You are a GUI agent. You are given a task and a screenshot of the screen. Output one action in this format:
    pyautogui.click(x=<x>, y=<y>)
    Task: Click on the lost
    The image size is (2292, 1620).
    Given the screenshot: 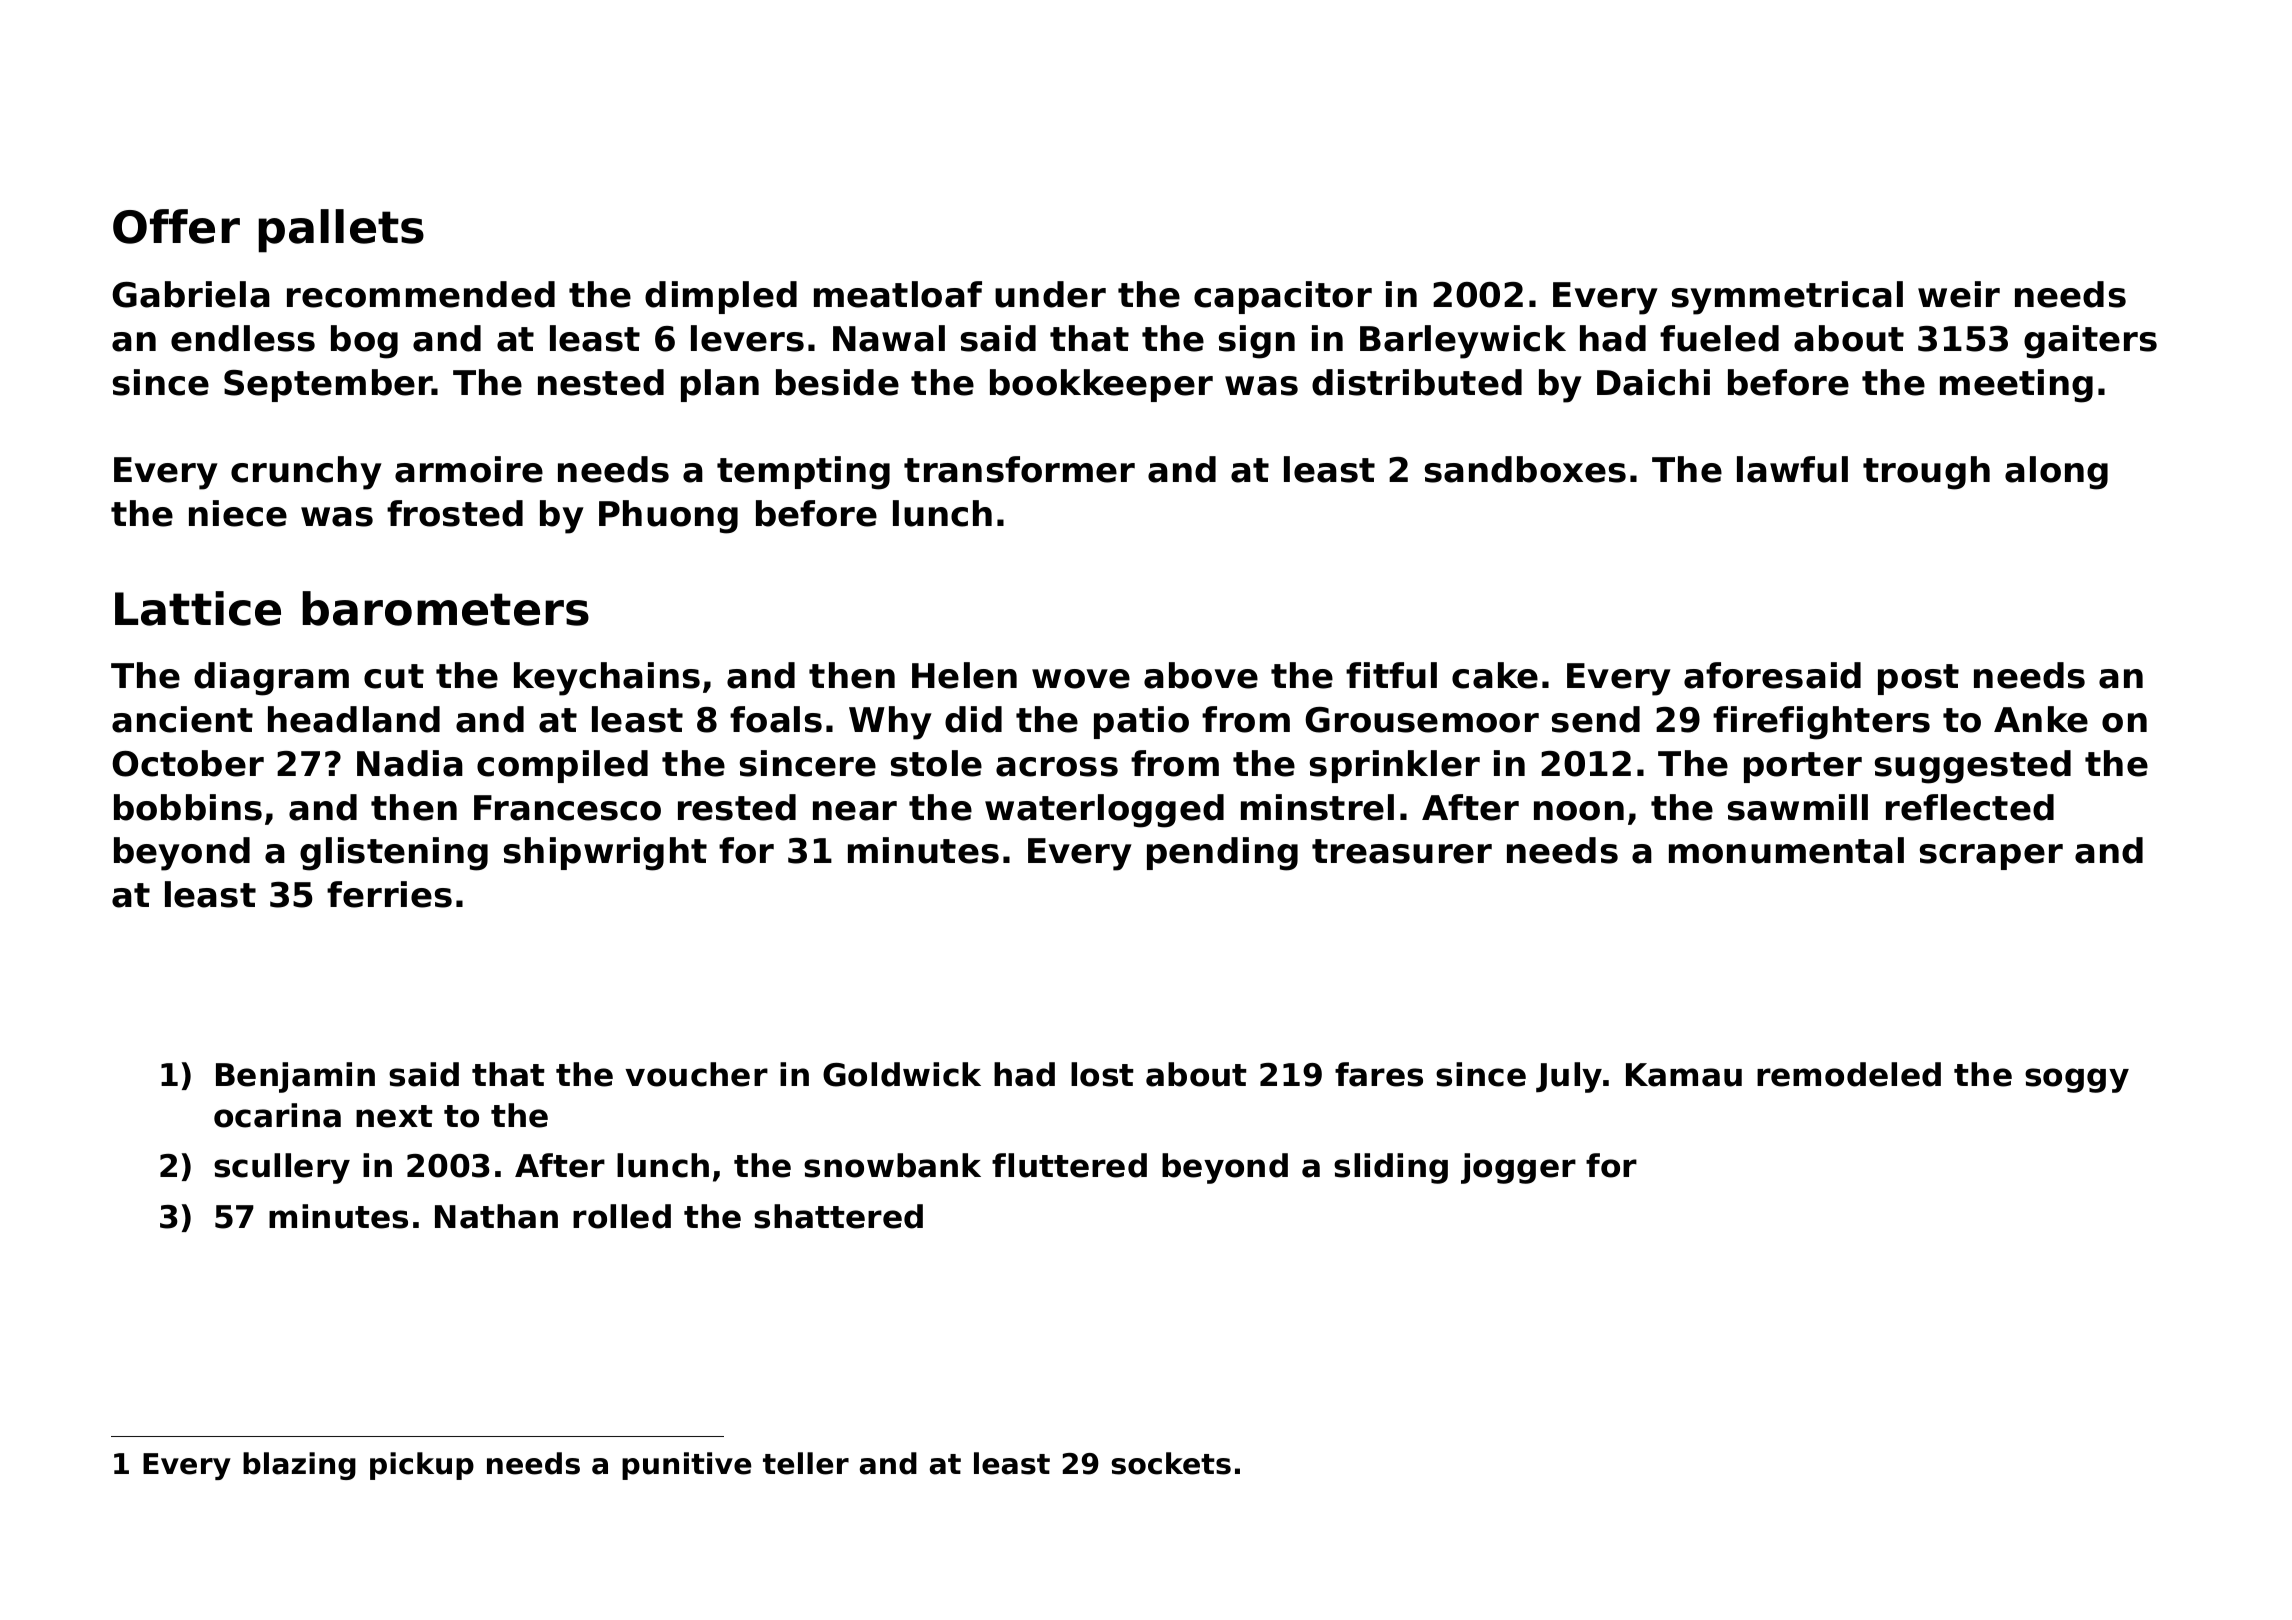 What is the action you would take?
    pyautogui.click(x=1102, y=1074)
